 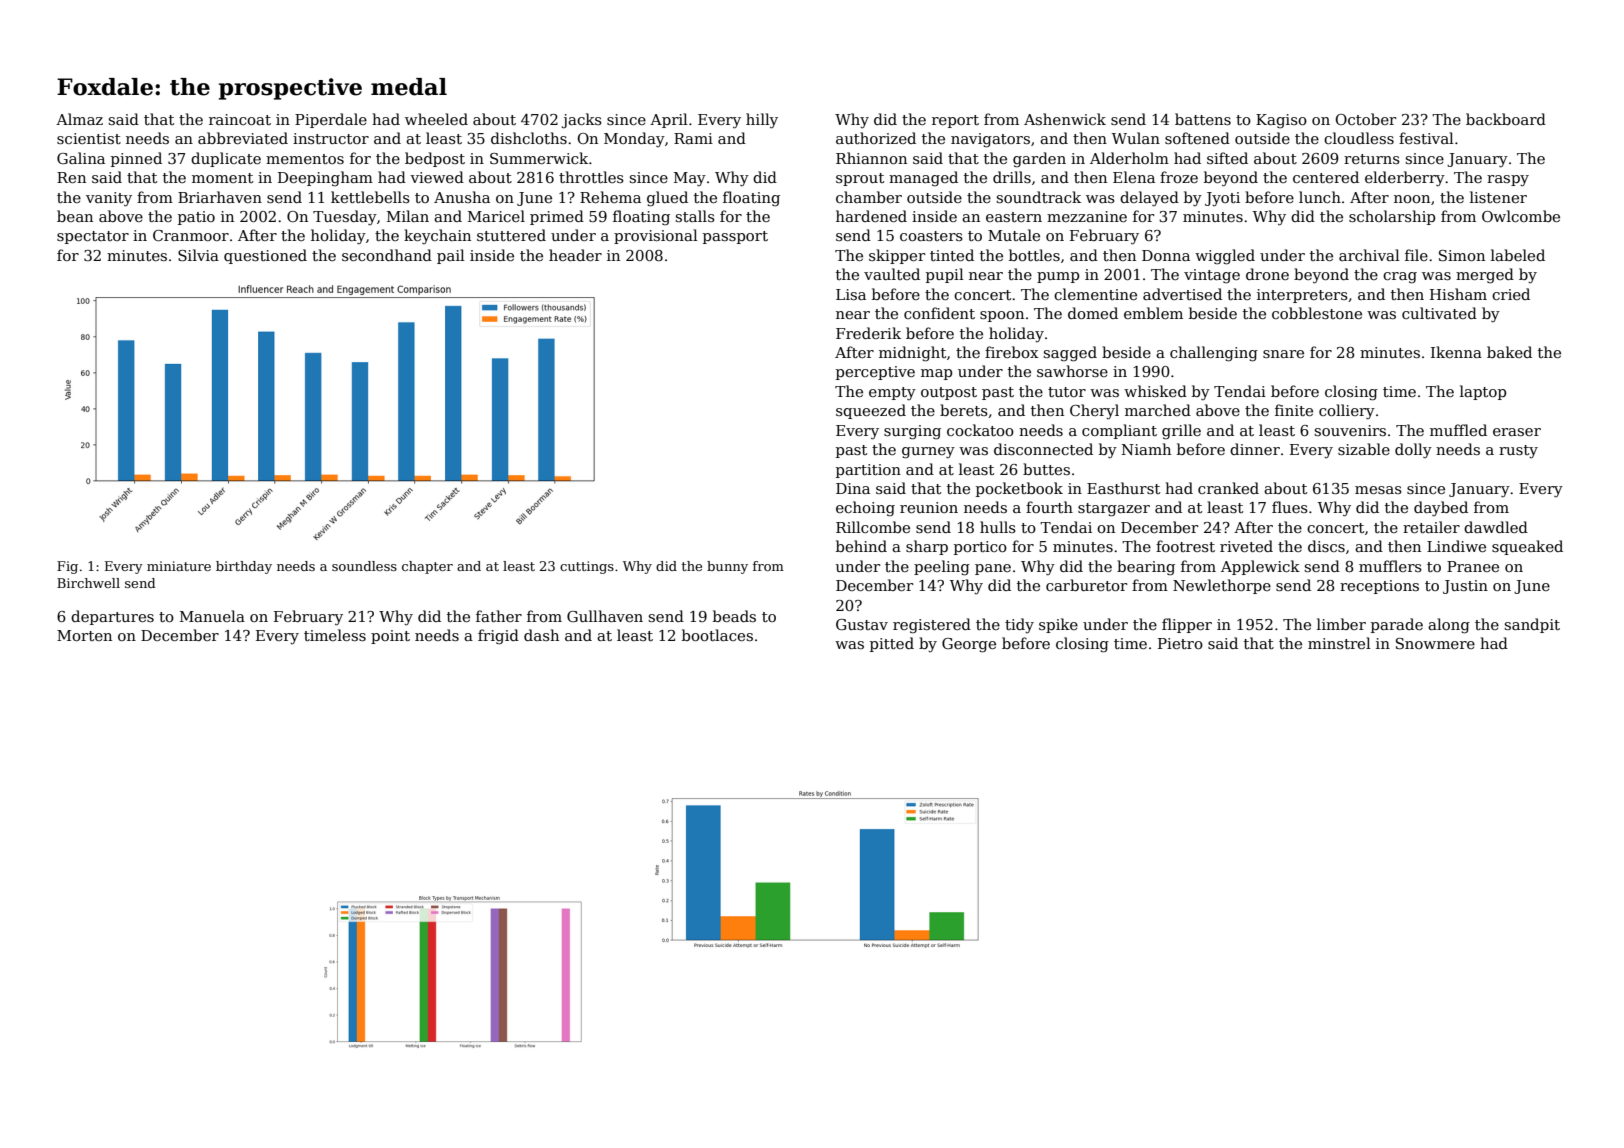 I want to click on squeezed, so click(x=871, y=411).
